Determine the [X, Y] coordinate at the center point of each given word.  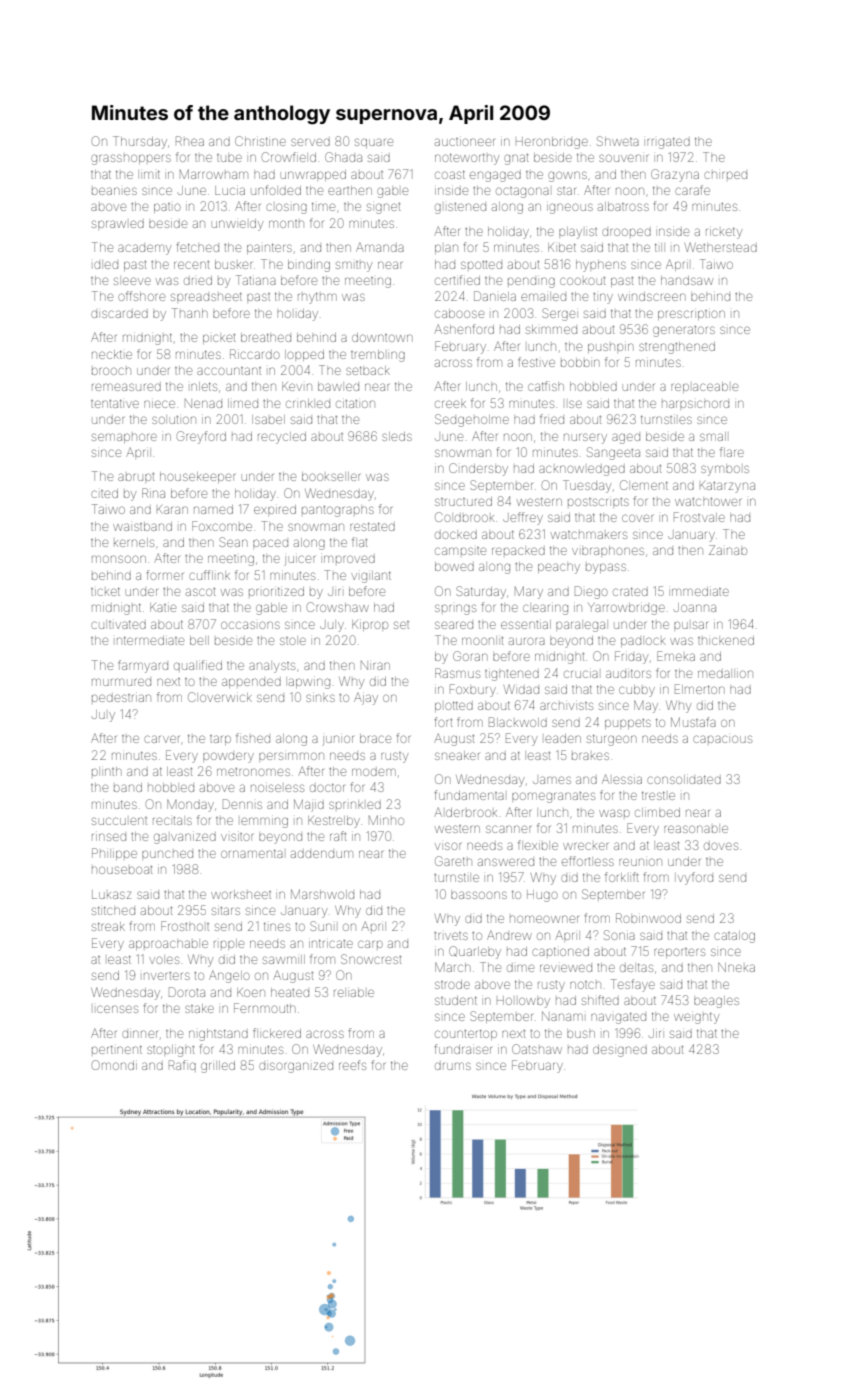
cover [637, 518]
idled [106, 265]
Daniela [495, 296]
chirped [725, 175]
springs [455, 609]
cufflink [209, 575]
